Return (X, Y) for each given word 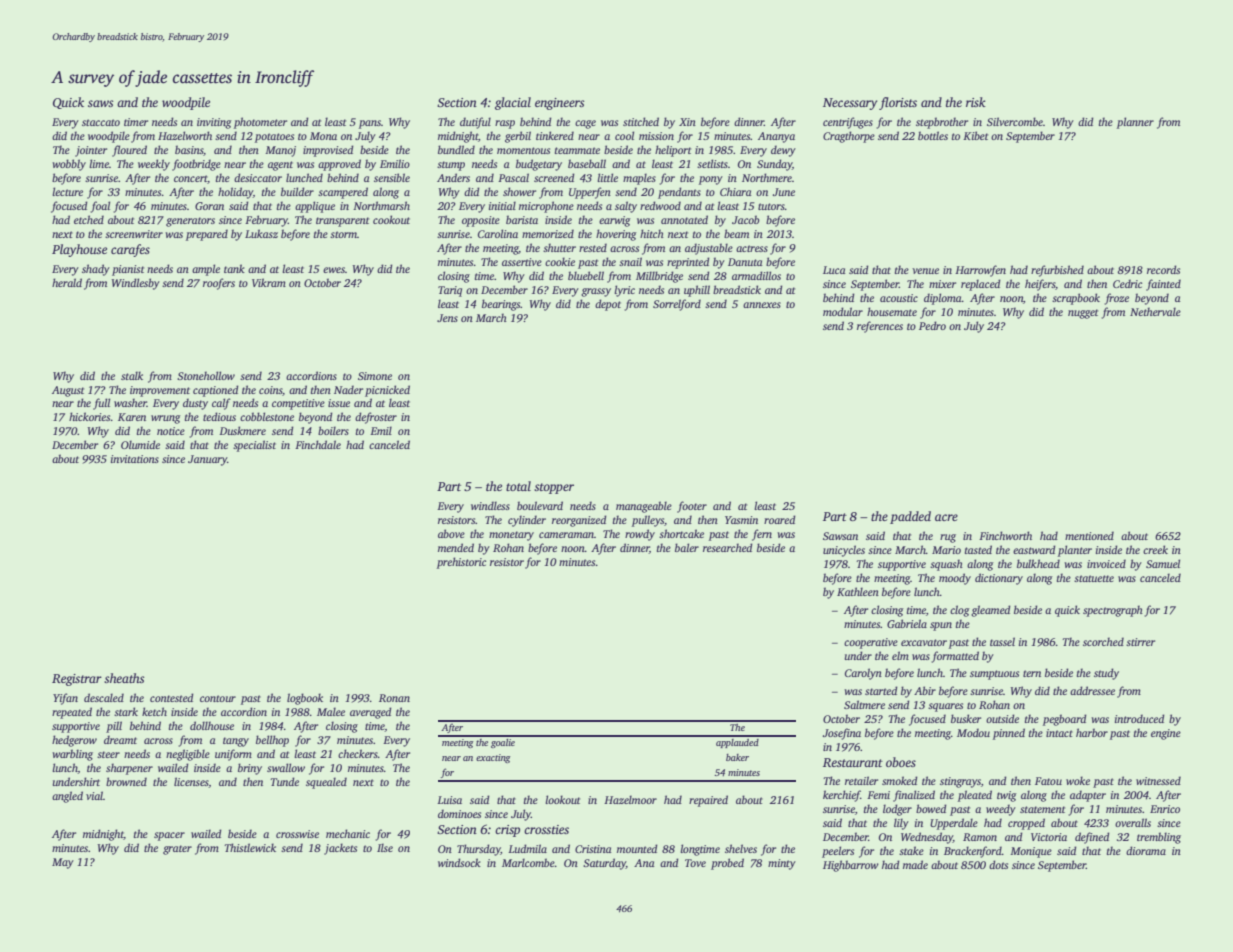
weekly (154, 165)
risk (976, 102)
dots (998, 864)
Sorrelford (677, 305)
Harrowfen (980, 271)
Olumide (140, 444)
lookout (562, 799)
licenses (191, 782)
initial (502, 205)
